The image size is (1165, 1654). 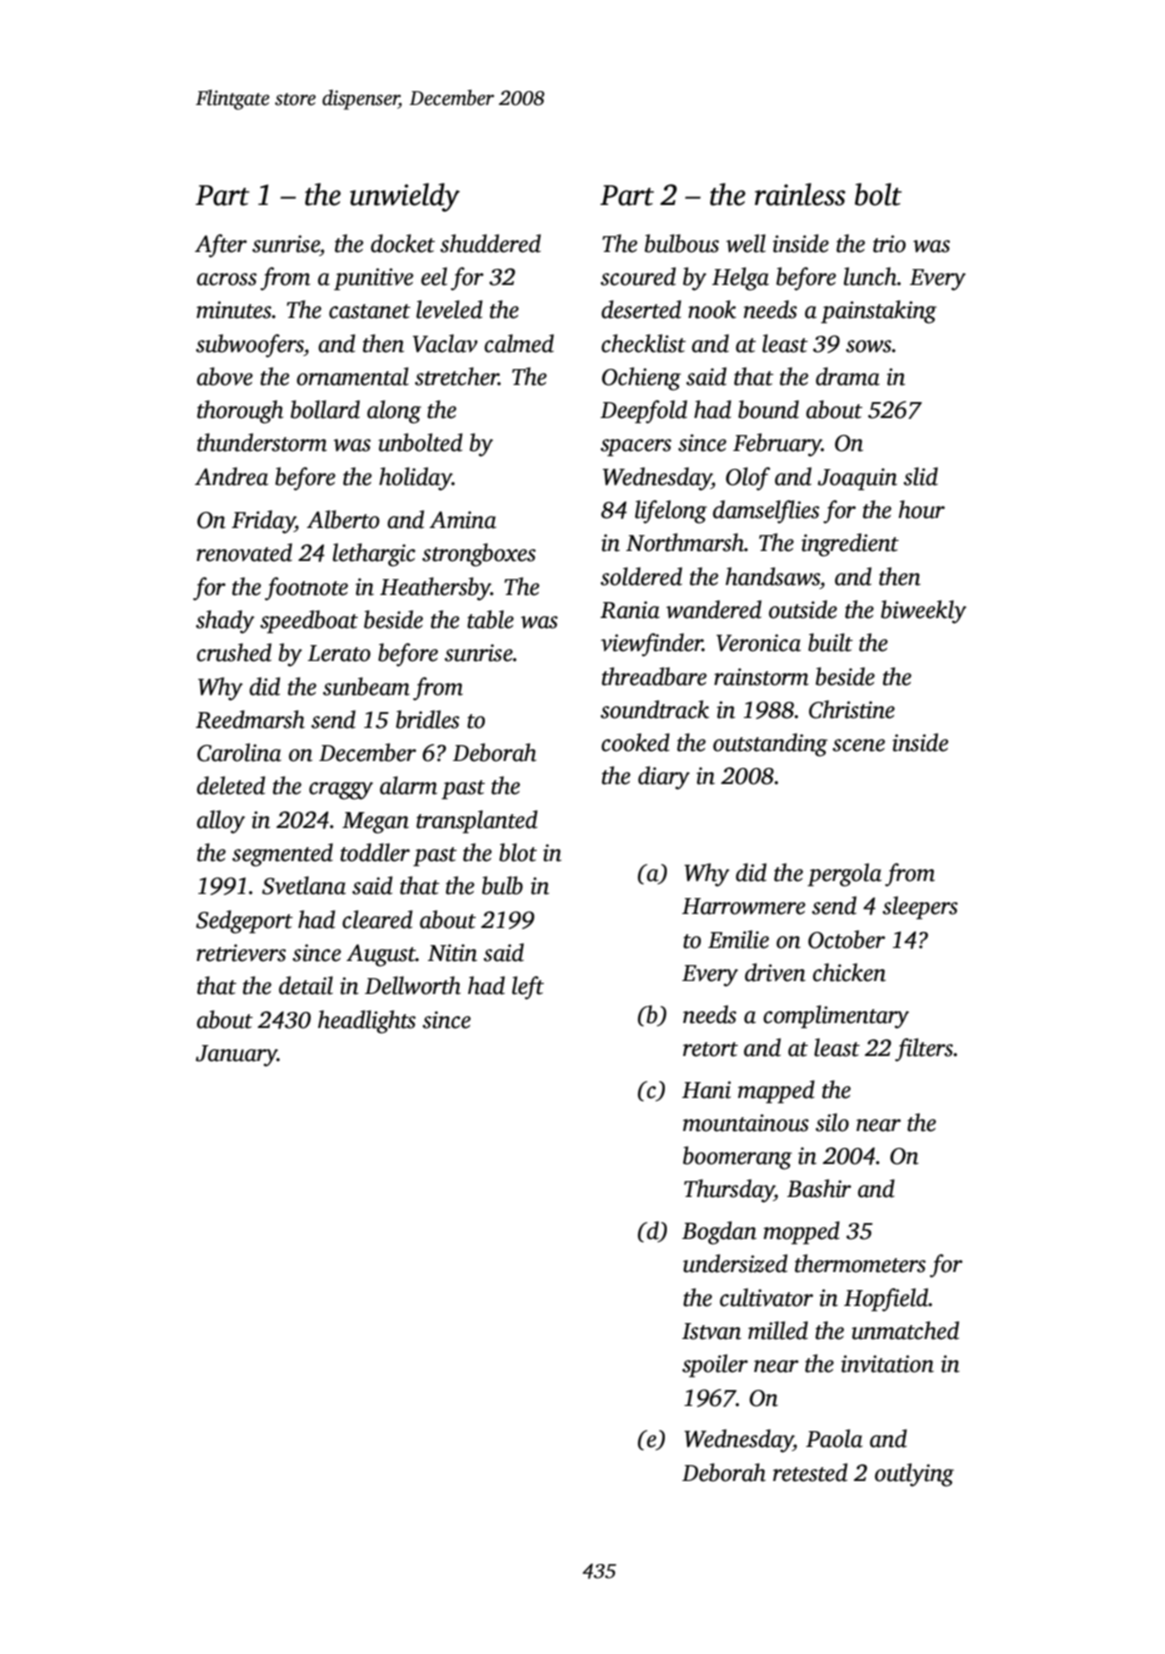 What do you see at coordinates (857, 479) in the page?
I see `Joaquin` at bounding box center [857, 479].
